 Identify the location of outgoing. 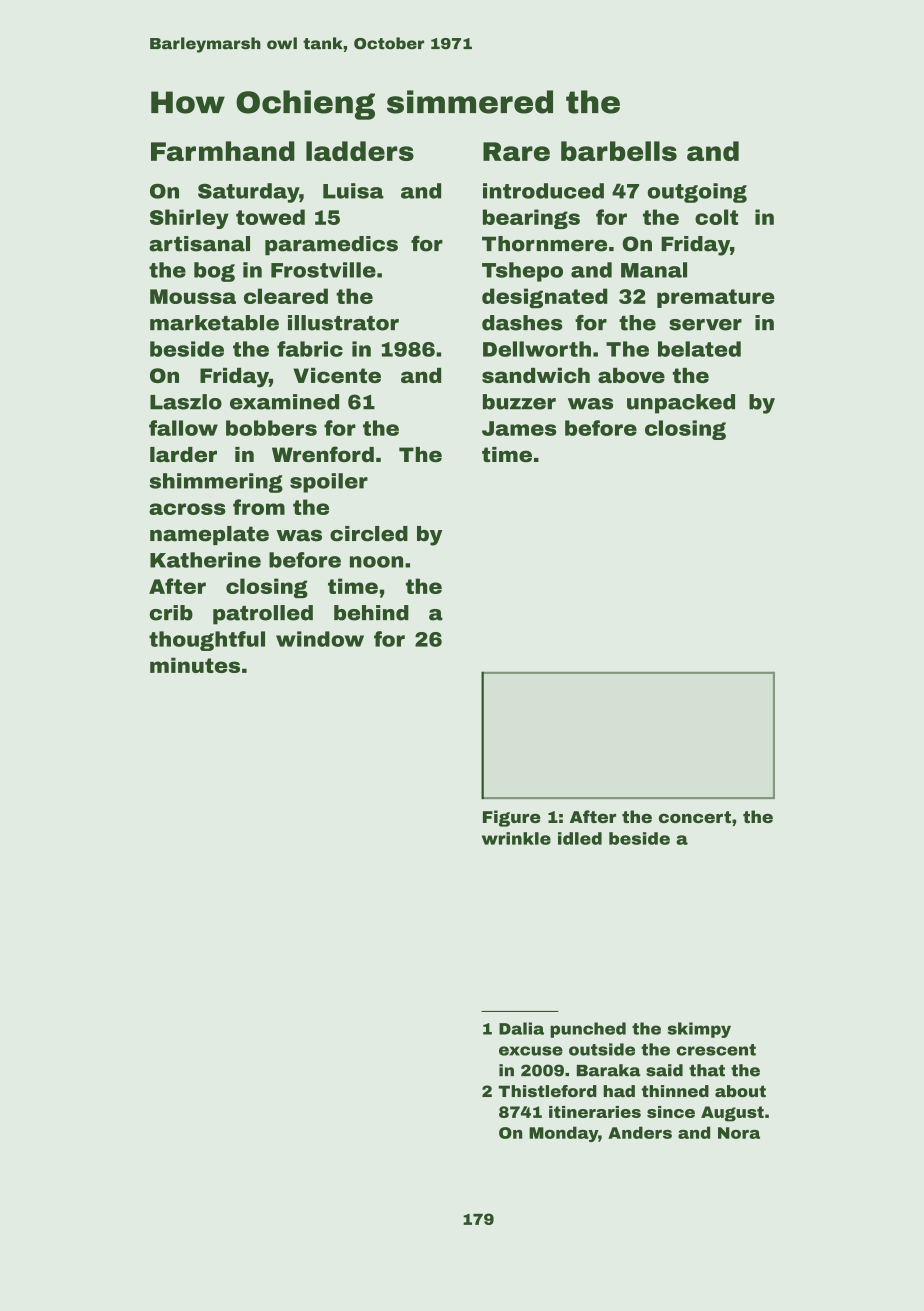
(697, 193).
